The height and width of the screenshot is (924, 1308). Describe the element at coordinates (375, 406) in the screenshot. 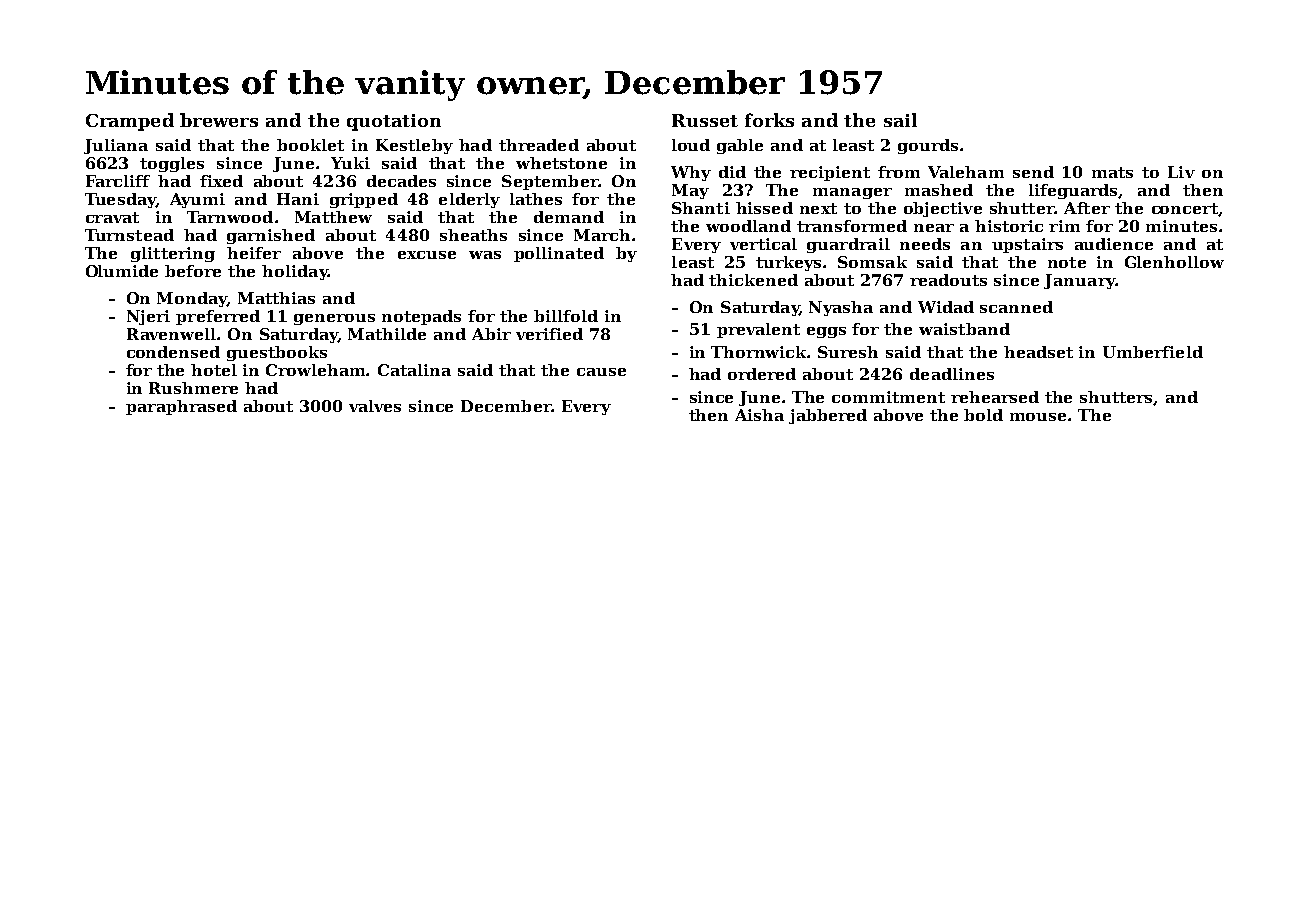

I see `valves` at that location.
